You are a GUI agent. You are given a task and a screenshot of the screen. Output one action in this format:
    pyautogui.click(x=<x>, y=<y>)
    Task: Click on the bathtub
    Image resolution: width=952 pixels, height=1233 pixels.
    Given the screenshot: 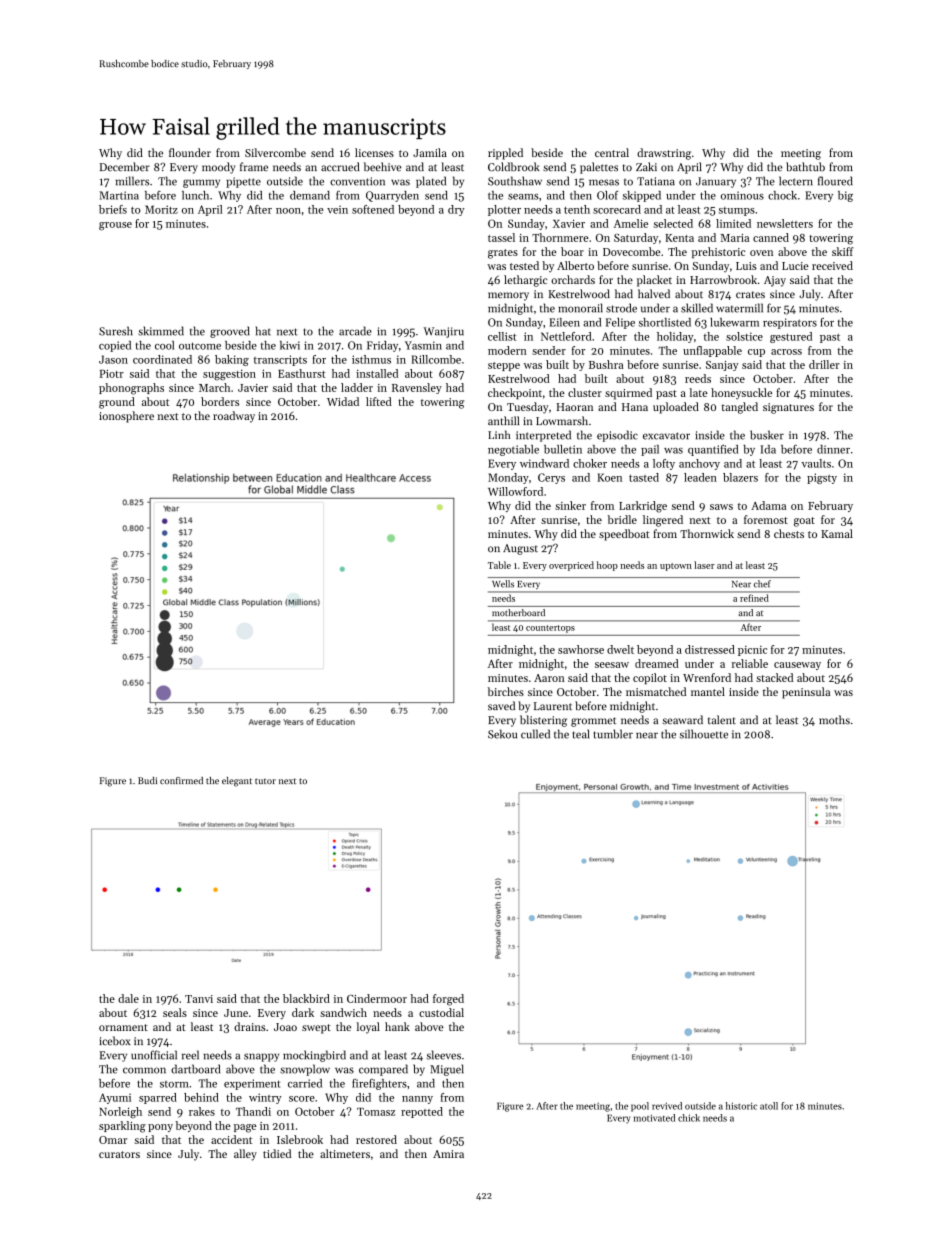 What is the action you would take?
    pyautogui.click(x=805, y=167)
